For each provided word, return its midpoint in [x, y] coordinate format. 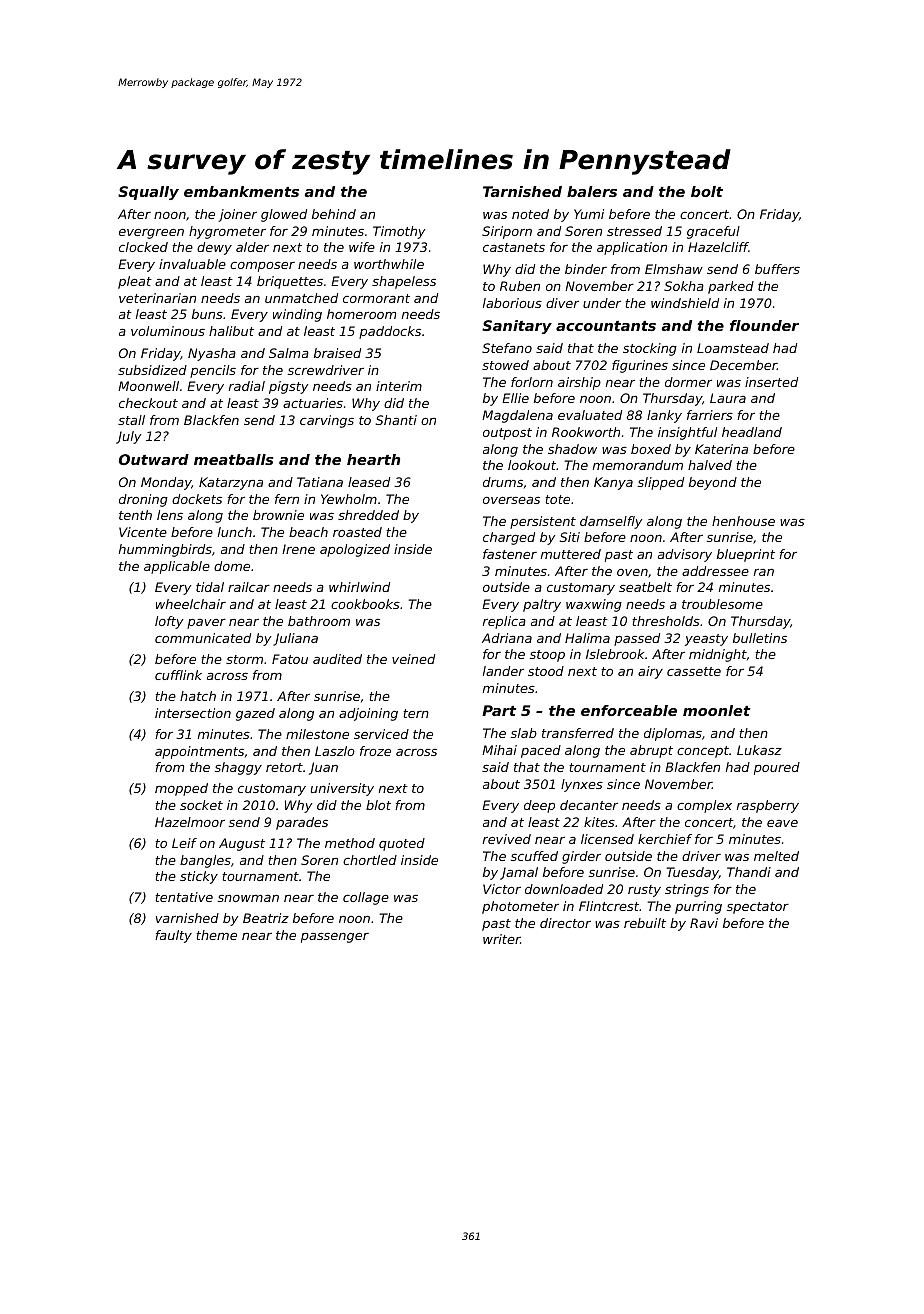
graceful [713, 232]
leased [369, 482]
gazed [255, 714]
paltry [542, 605]
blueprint [746, 555]
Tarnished [522, 191]
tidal [210, 587]
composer [262, 267]
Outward [154, 459]
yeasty [706, 640]
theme [216, 935]
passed [637, 639]
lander [503, 671]
